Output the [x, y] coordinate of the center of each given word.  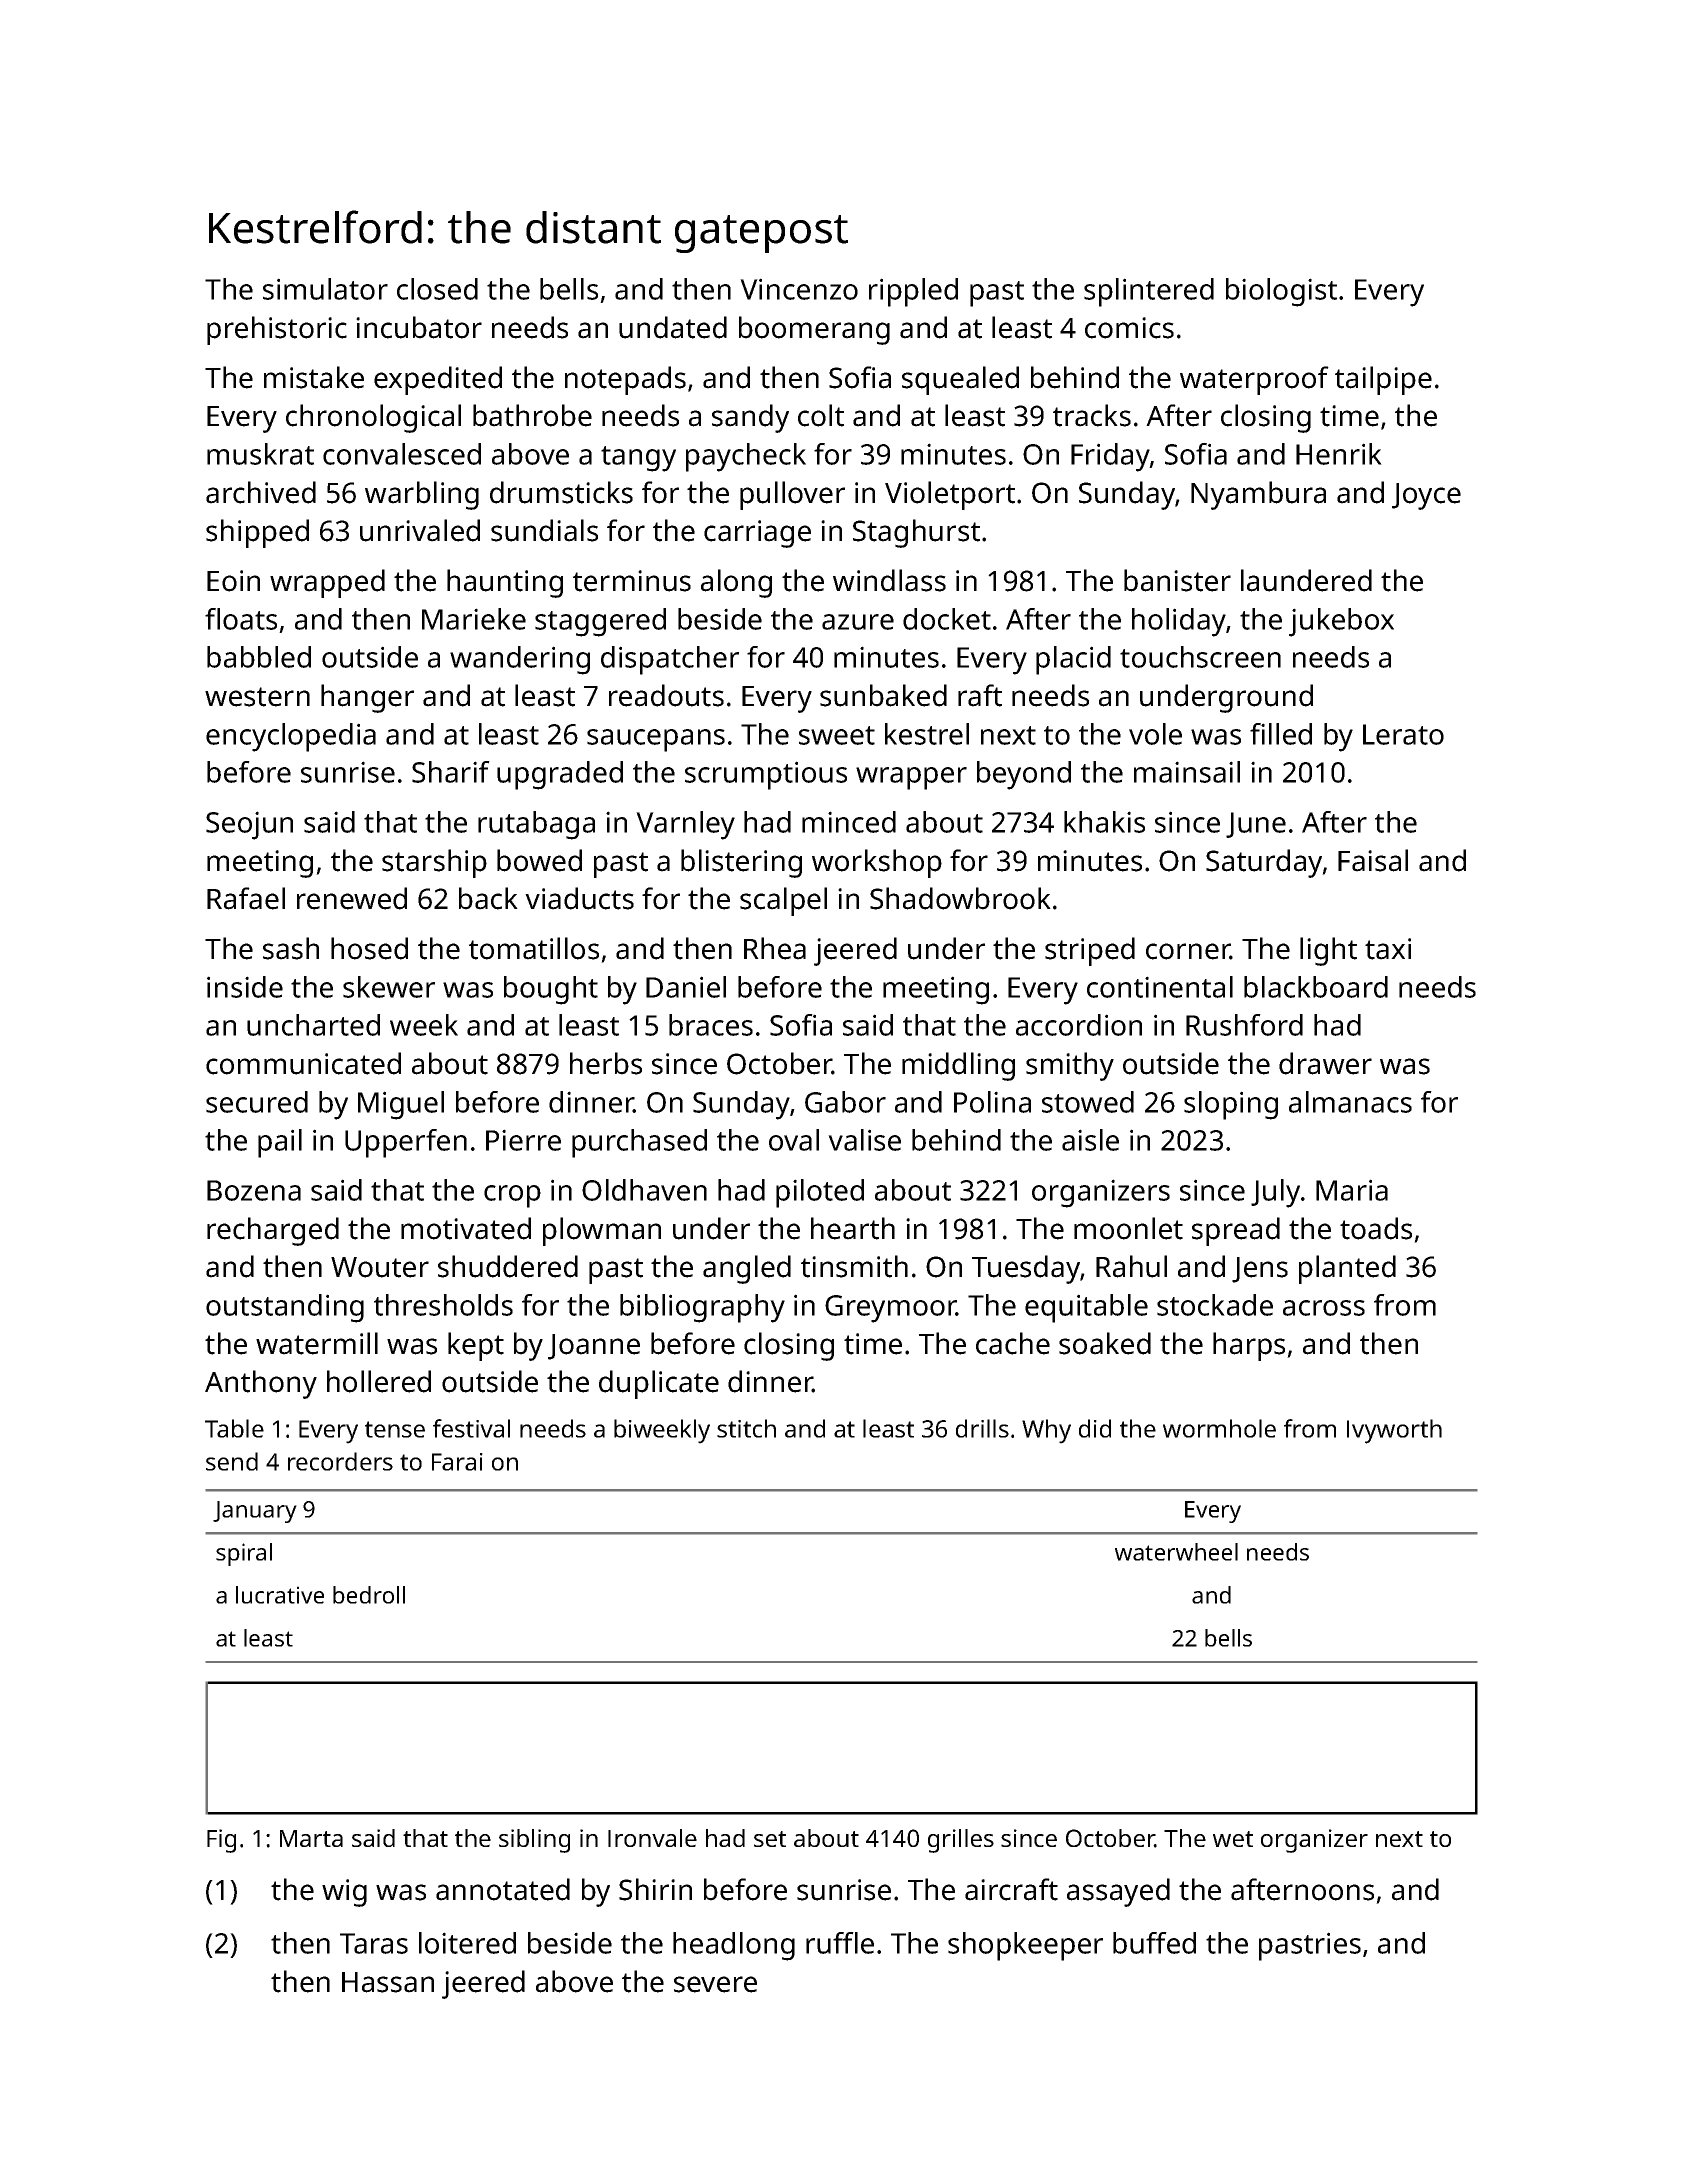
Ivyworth [1394, 1431]
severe [715, 1984]
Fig [221, 1841]
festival [471, 1428]
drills [982, 1428]
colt [821, 415]
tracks [1092, 415]
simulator [325, 289]
